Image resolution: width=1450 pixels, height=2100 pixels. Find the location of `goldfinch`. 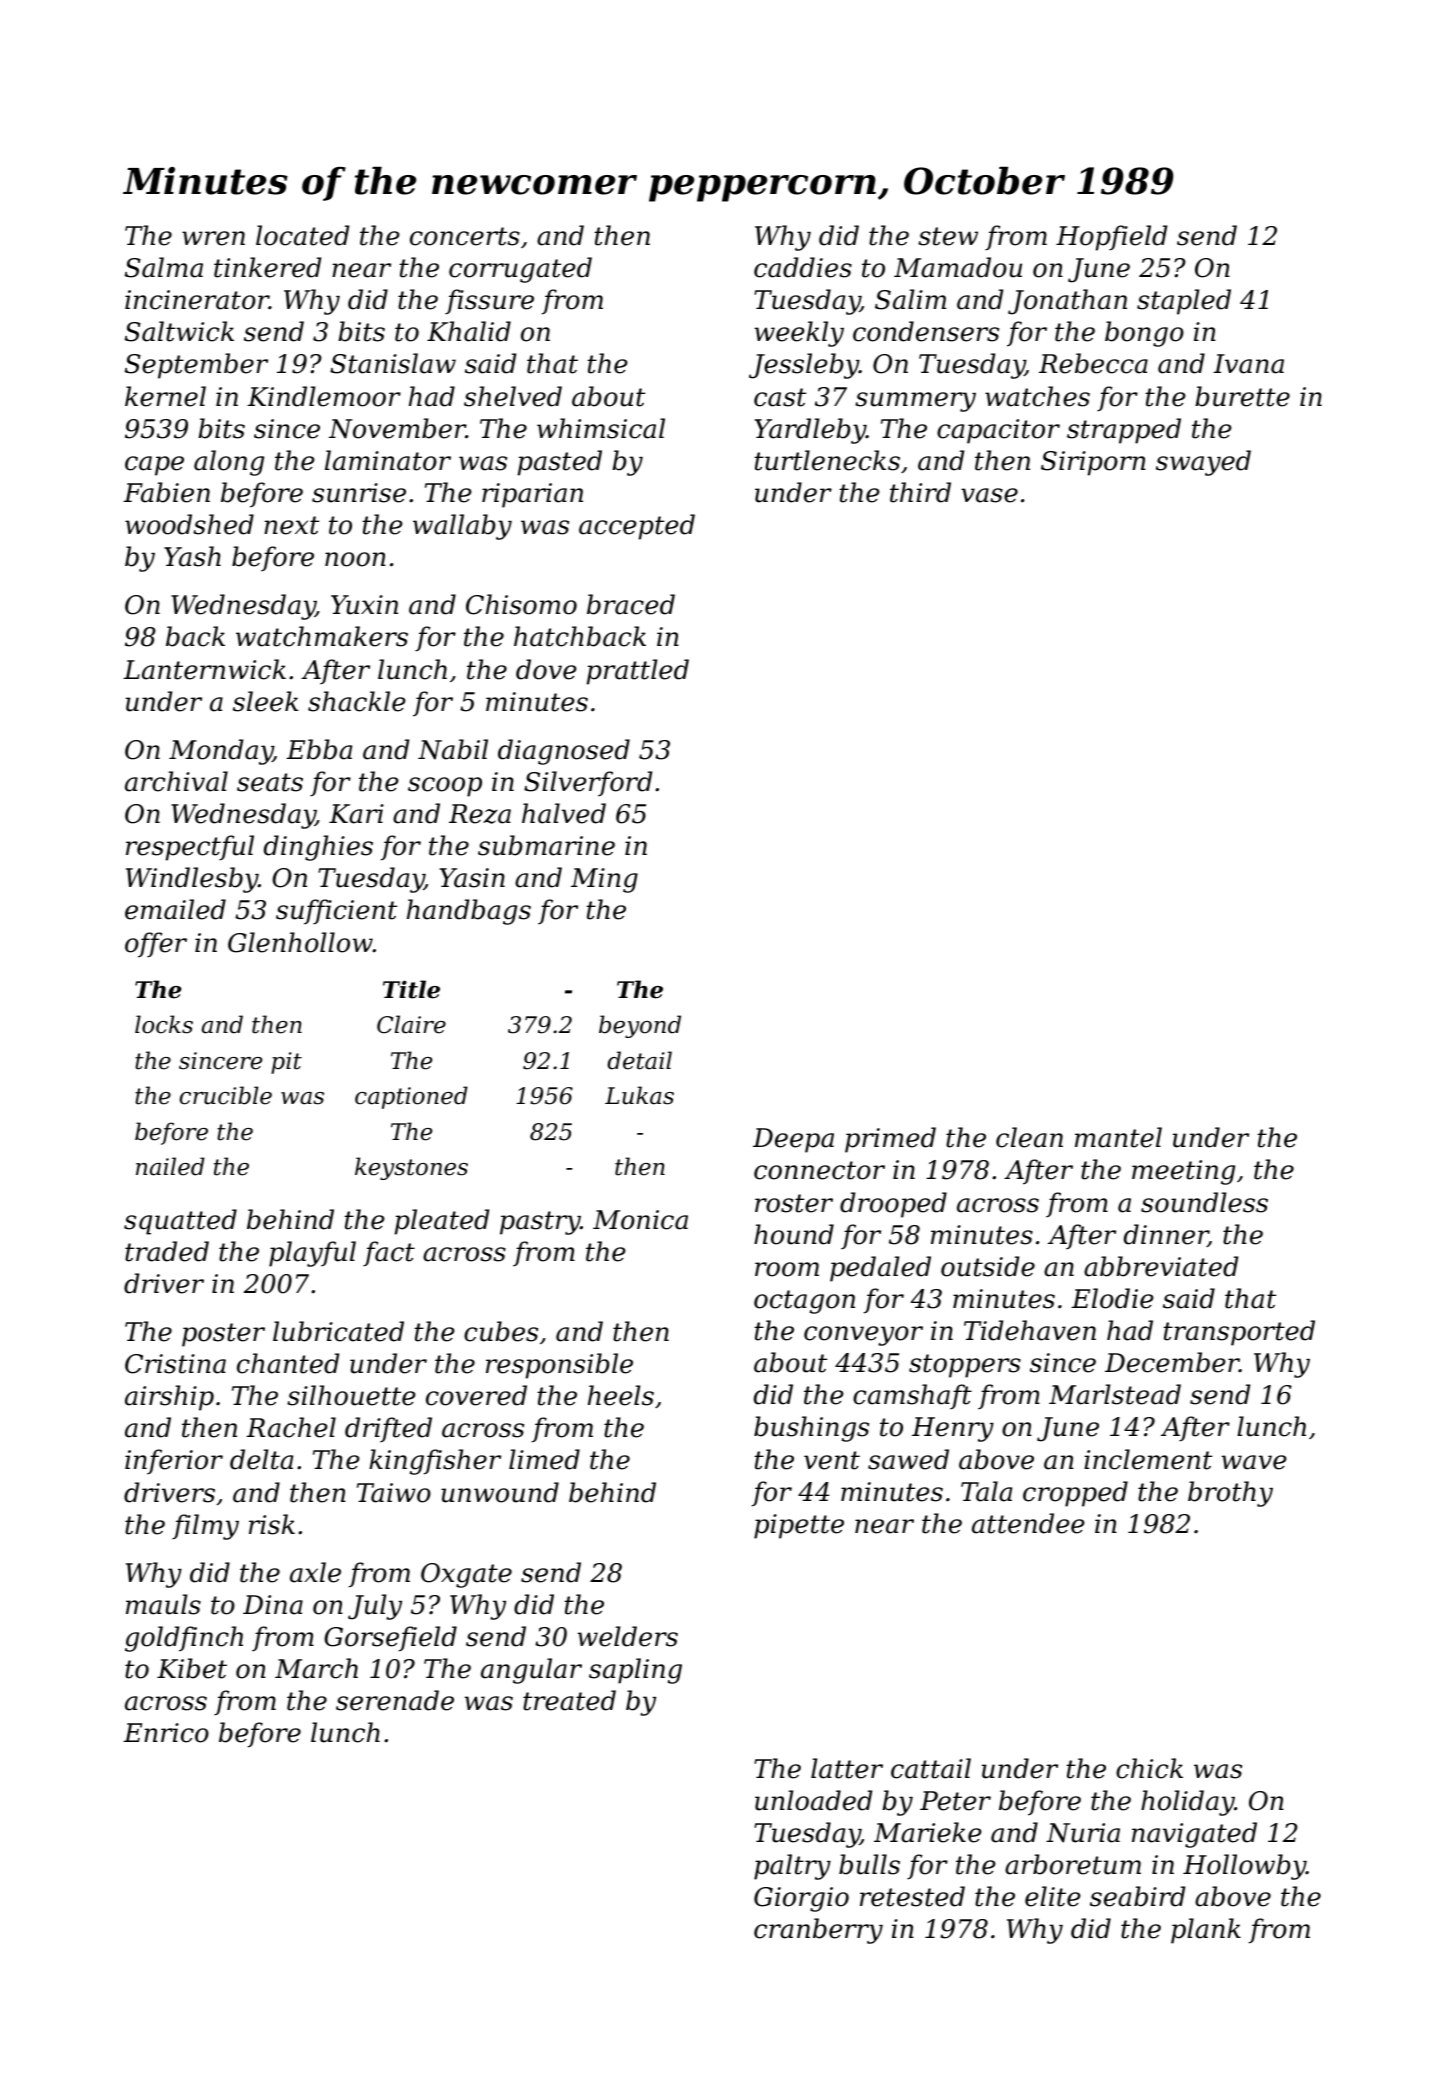

goldfinch is located at coordinates (184, 1639).
